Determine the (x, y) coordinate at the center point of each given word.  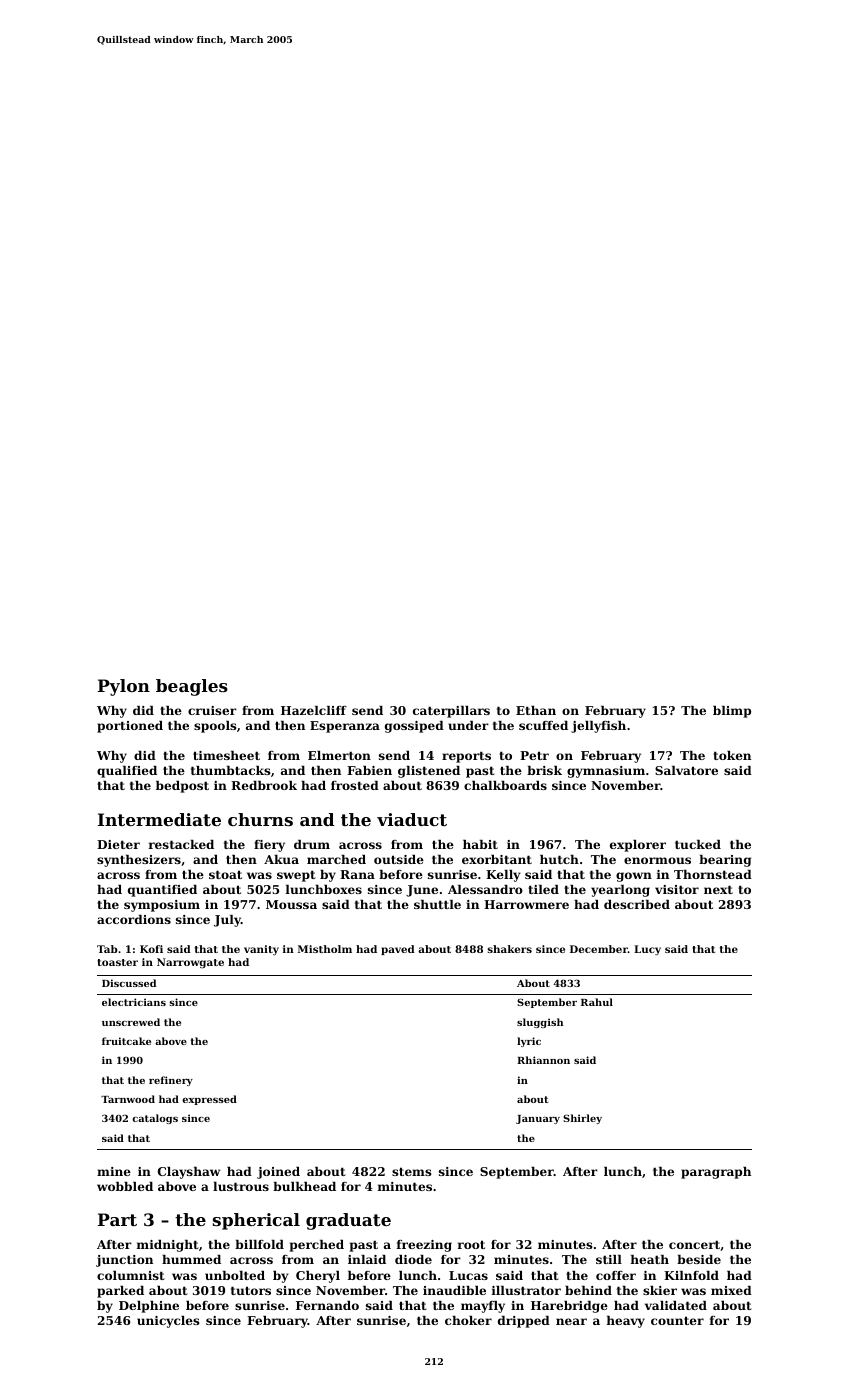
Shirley (582, 1119)
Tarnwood (128, 1099)
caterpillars (451, 712)
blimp (732, 712)
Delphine (149, 1307)
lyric (529, 1042)
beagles (192, 687)
